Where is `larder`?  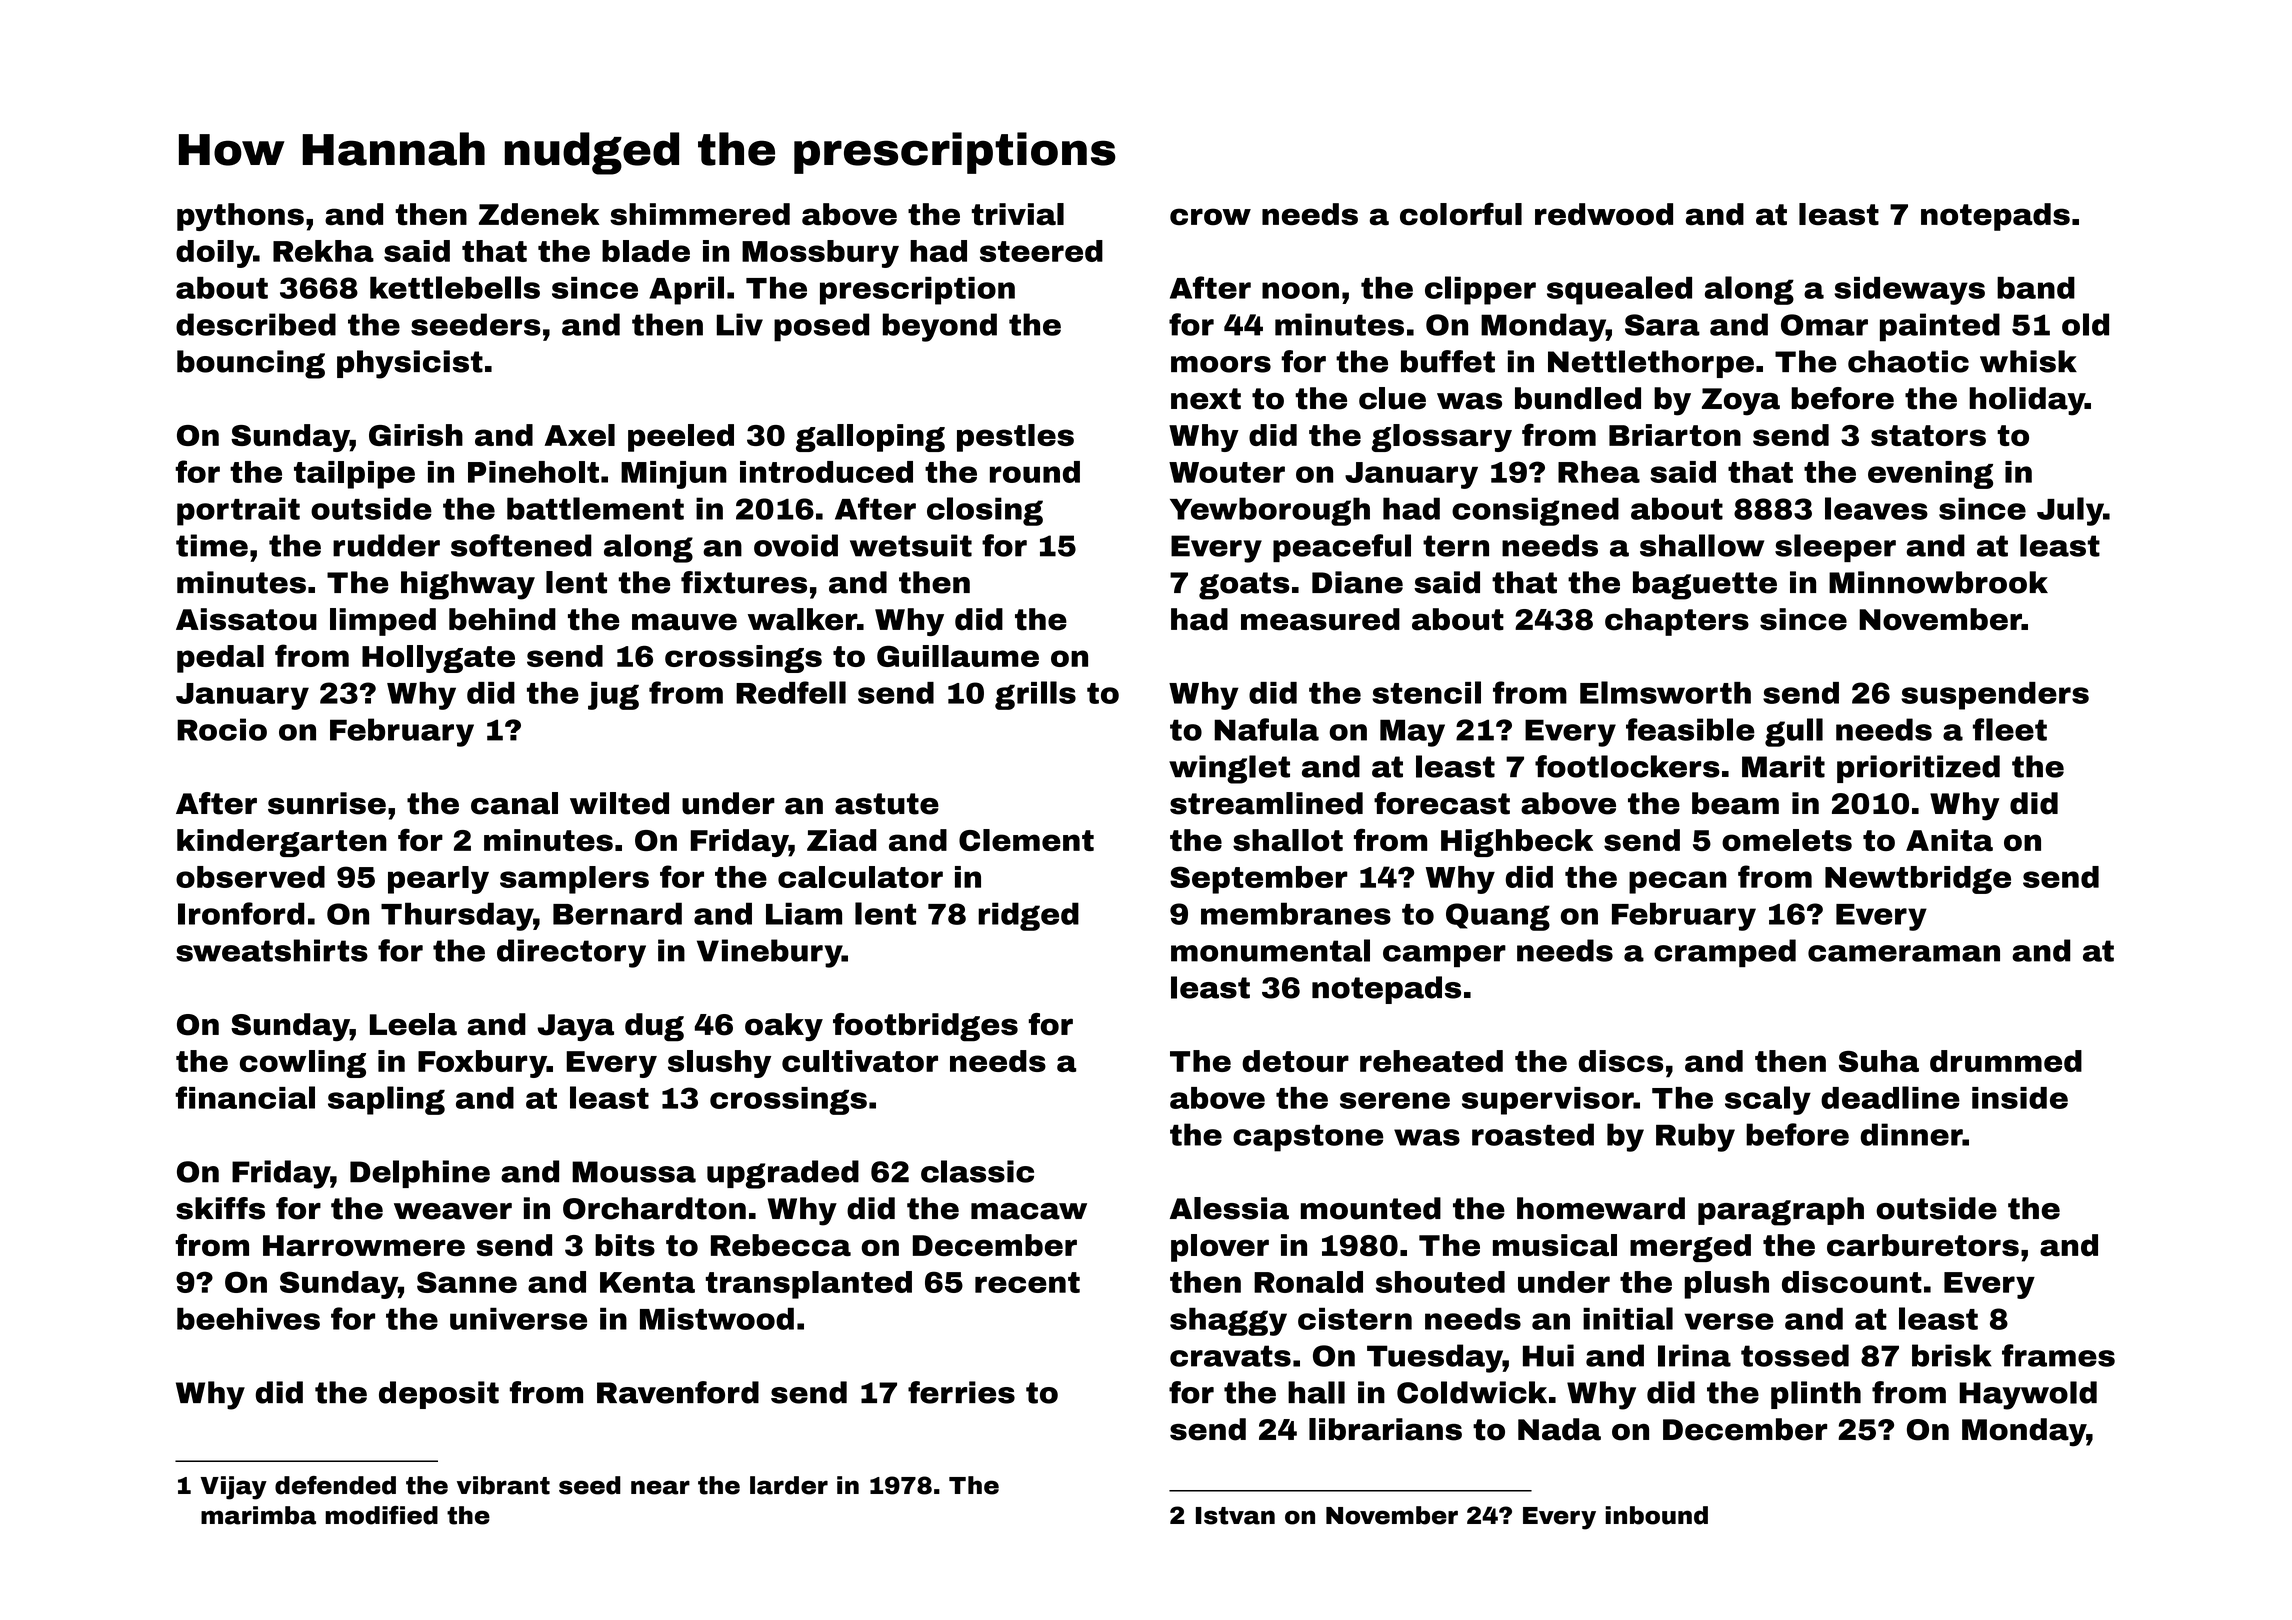
larder is located at coordinates (789, 1485).
